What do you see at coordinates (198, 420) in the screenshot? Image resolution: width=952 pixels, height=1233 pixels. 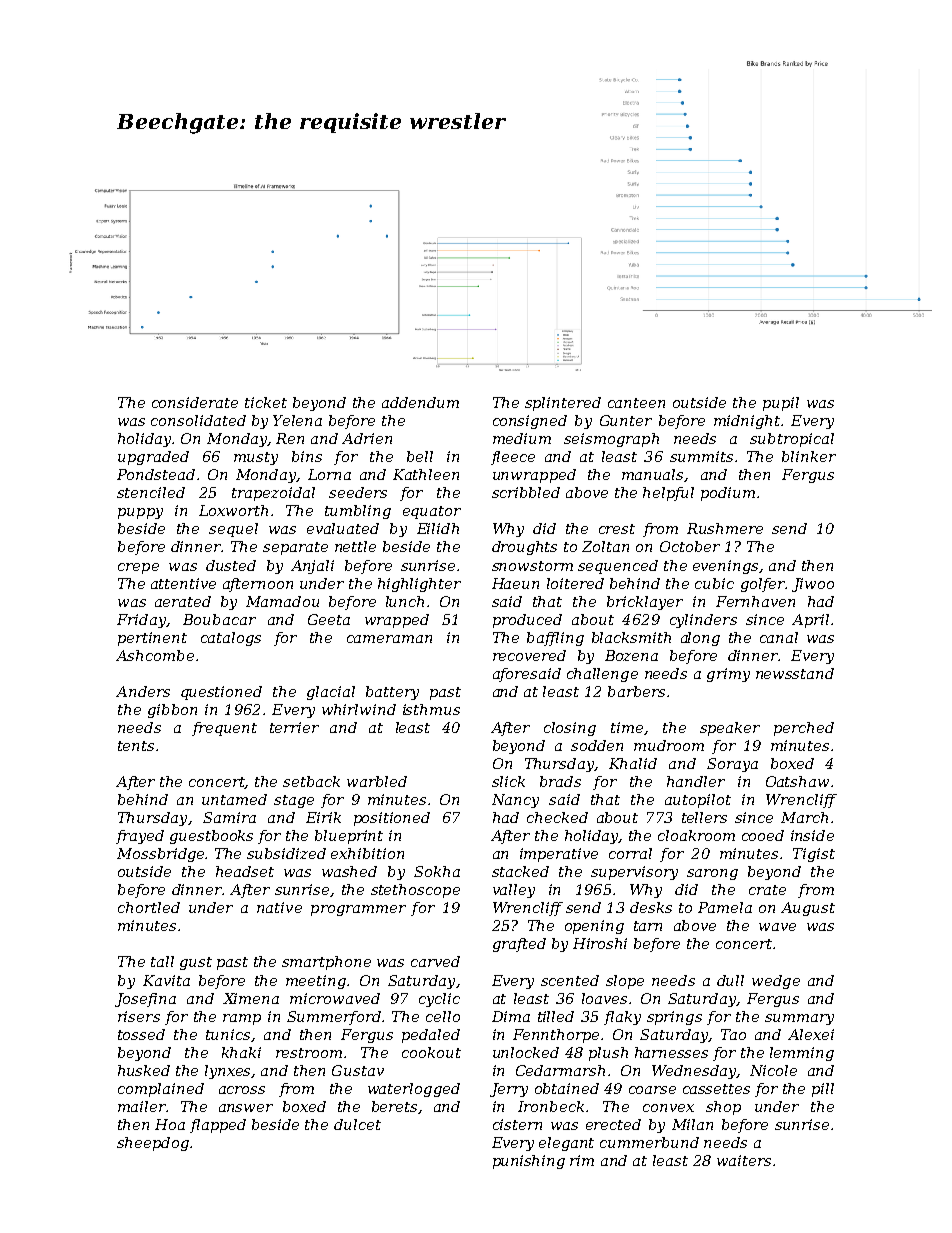 I see `consolidated` at bounding box center [198, 420].
